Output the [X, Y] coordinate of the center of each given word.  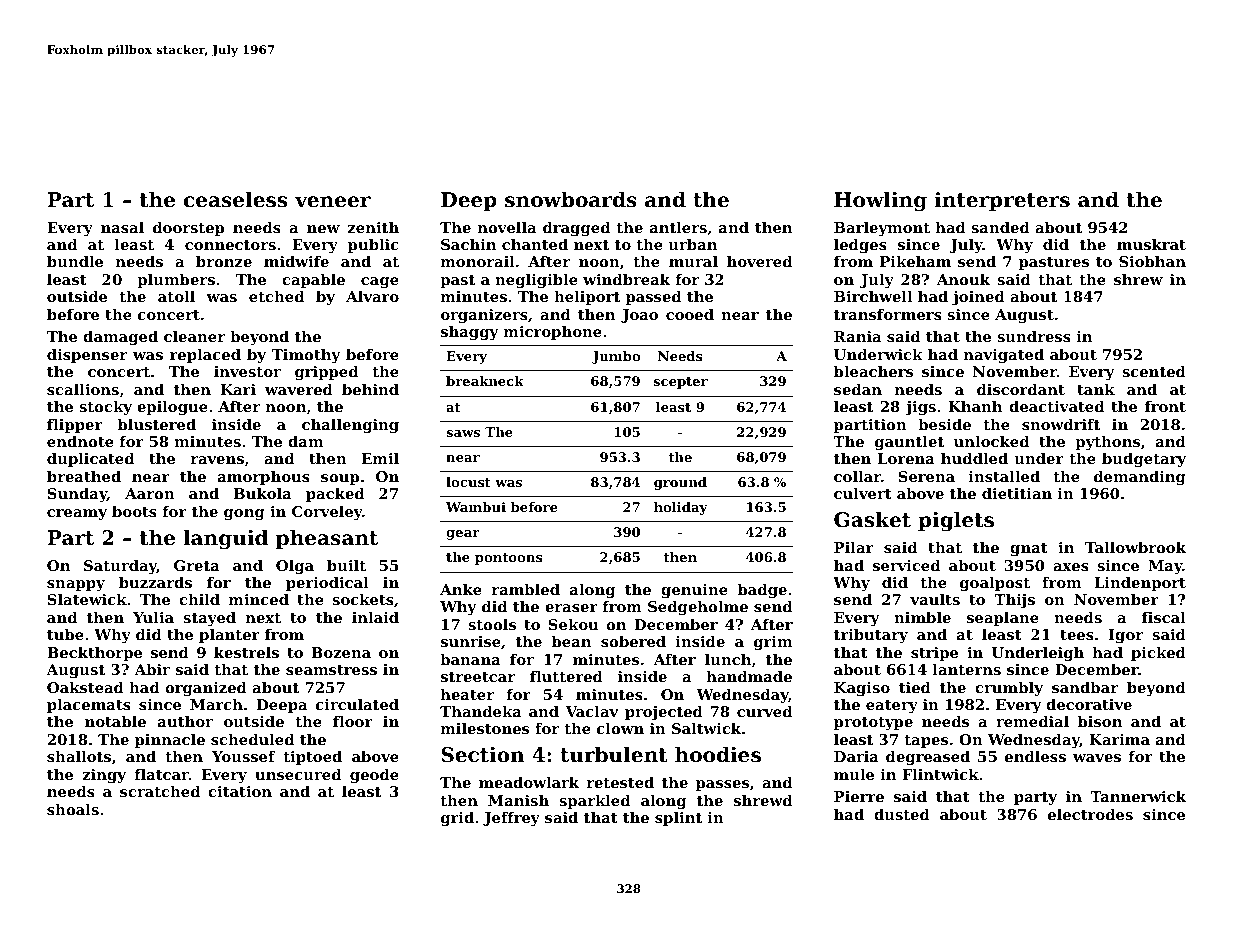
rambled [526, 589]
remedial [1032, 721]
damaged [120, 338]
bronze [224, 261]
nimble [922, 617]
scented [1154, 371]
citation [240, 791]
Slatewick [87, 599]
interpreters [1002, 201]
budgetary [1144, 460]
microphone [553, 333]
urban [692, 244]
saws [463, 433]
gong [244, 515]
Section [482, 755]
